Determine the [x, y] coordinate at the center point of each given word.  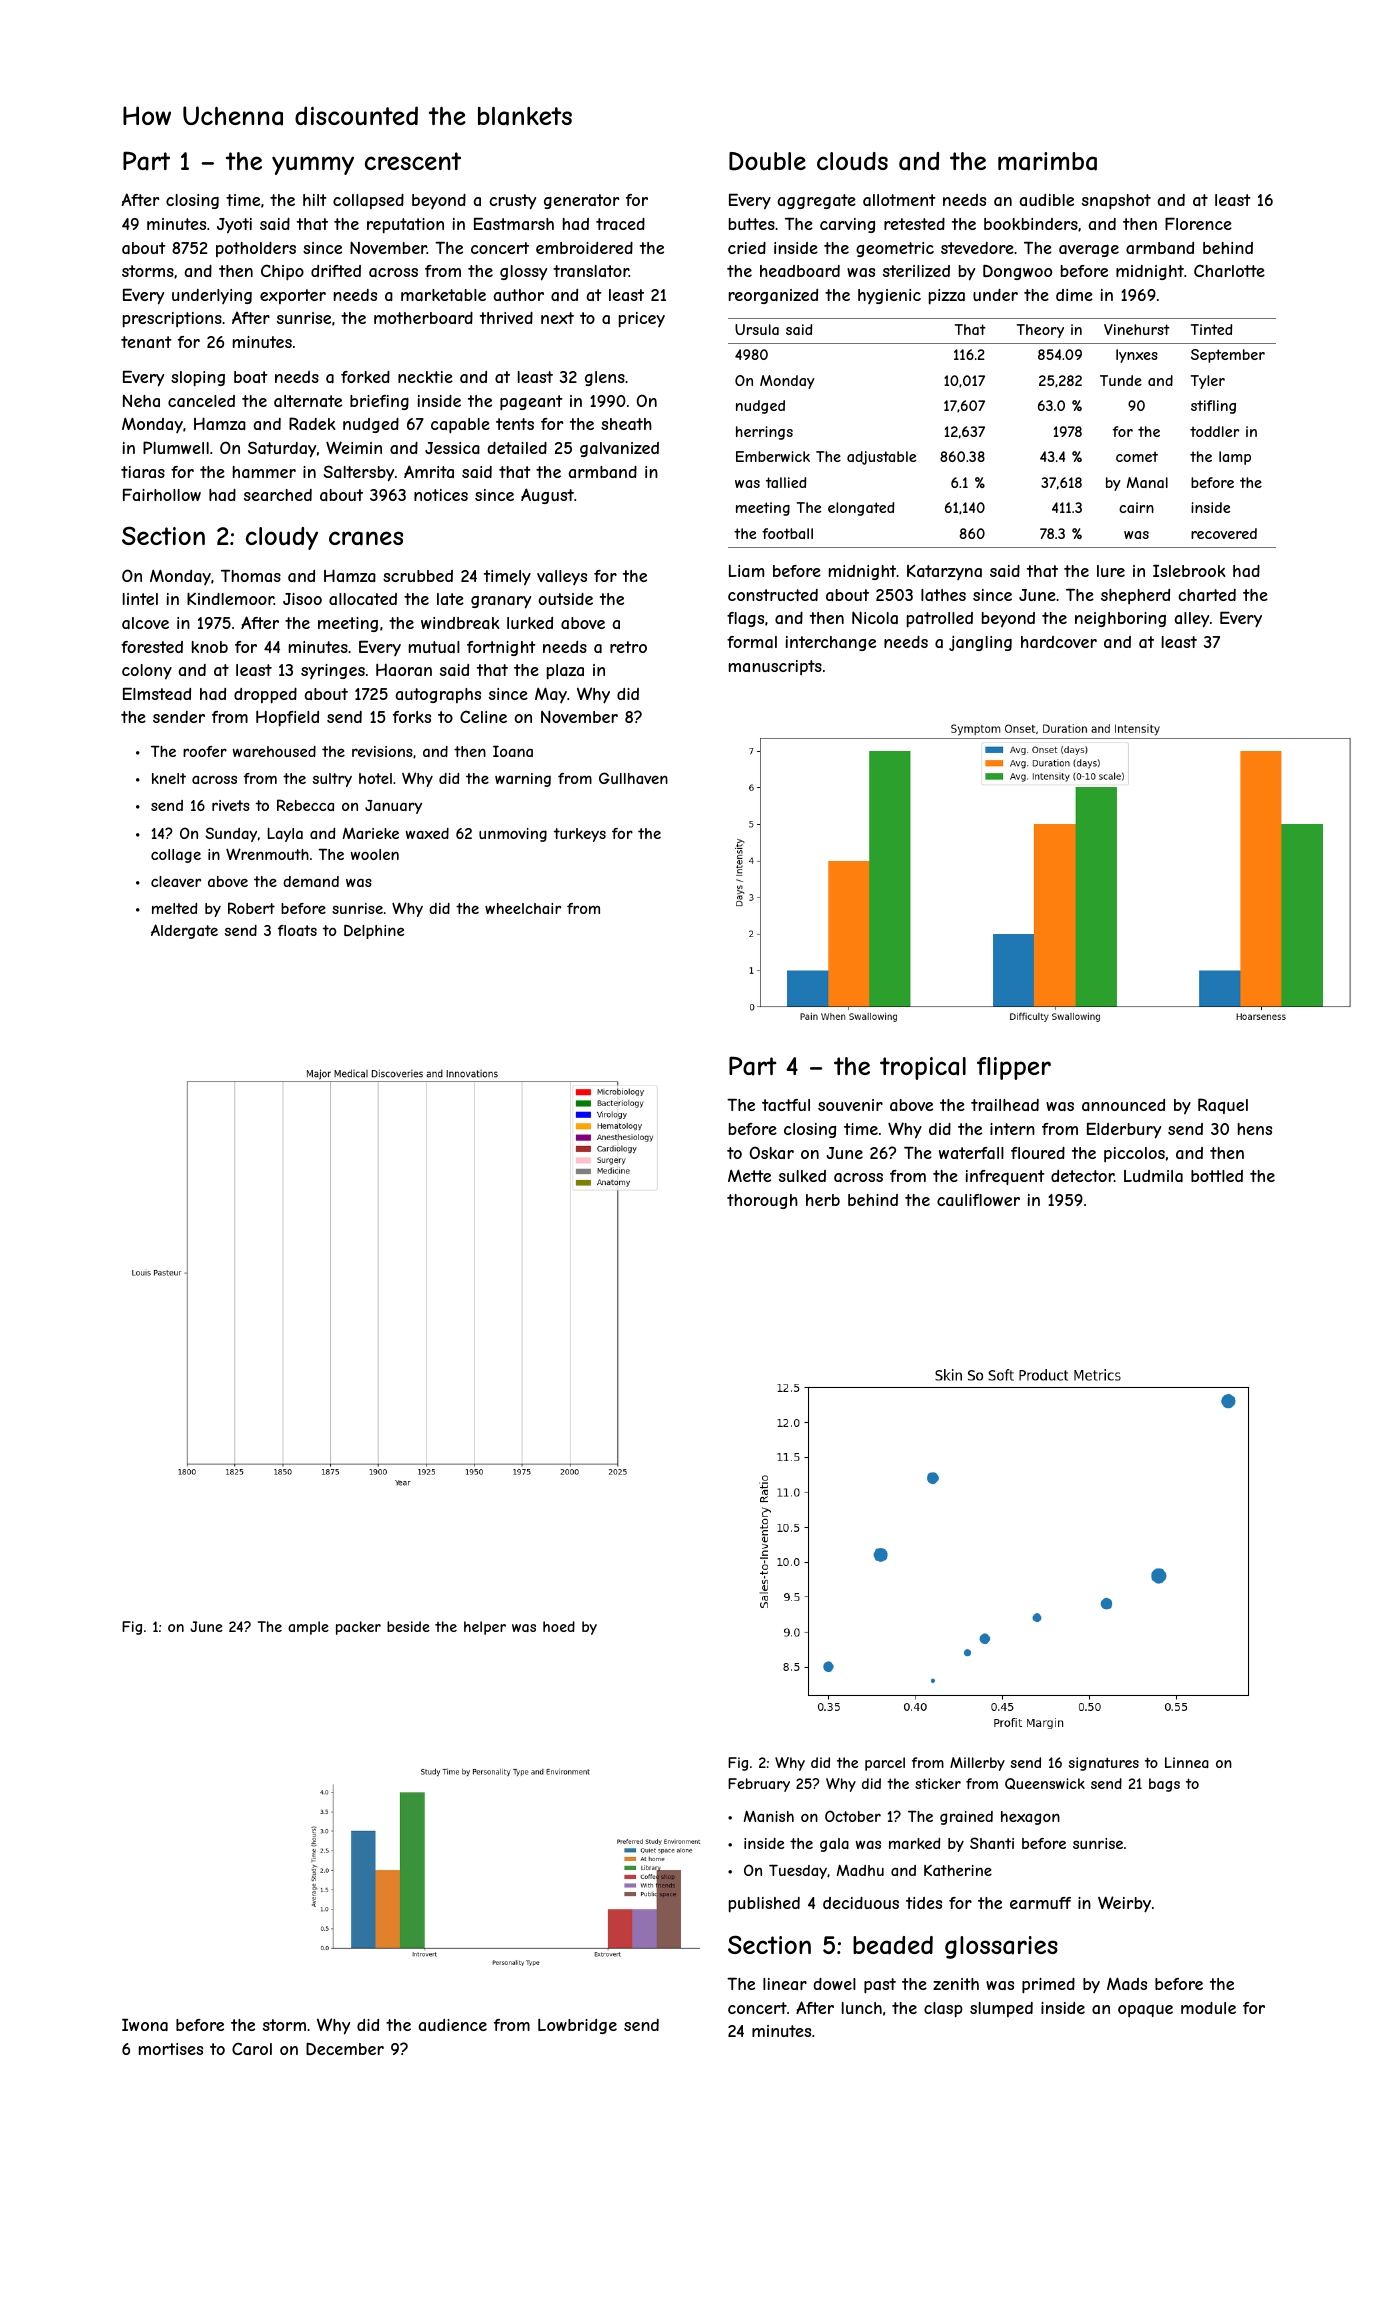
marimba [1047, 161]
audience [453, 2025]
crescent [413, 161]
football [787, 533]
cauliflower [978, 1200]
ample [308, 1628]
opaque [1145, 2011]
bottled [1217, 1176]
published [764, 1905]
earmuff [1040, 1903]
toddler [1214, 431]
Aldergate [184, 931]
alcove [145, 623]
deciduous [861, 1903]
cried [747, 248]
